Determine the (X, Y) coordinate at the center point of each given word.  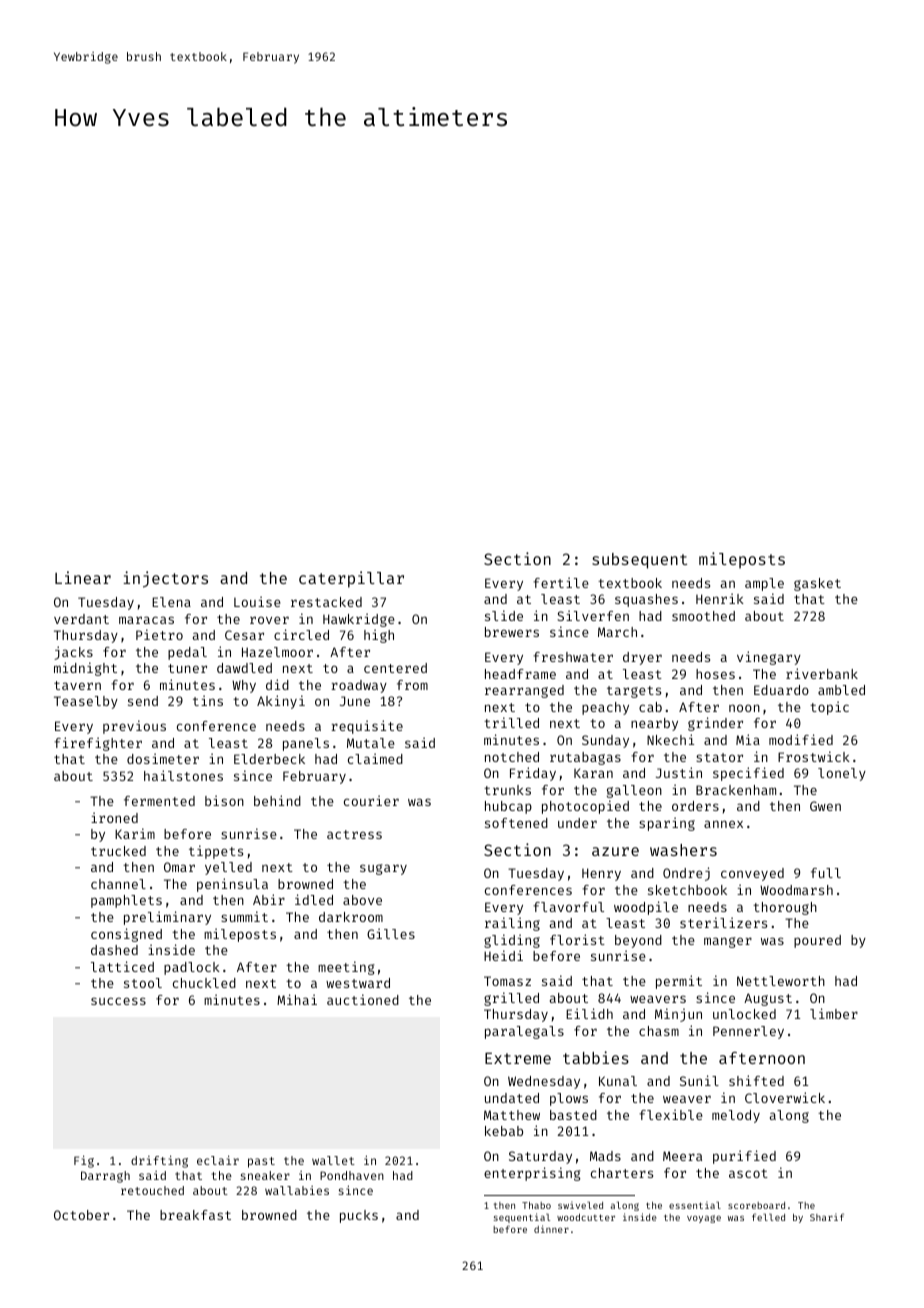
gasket (817, 584)
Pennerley (748, 1032)
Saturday (540, 1157)
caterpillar (351, 579)
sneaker (265, 1175)
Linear (83, 577)
